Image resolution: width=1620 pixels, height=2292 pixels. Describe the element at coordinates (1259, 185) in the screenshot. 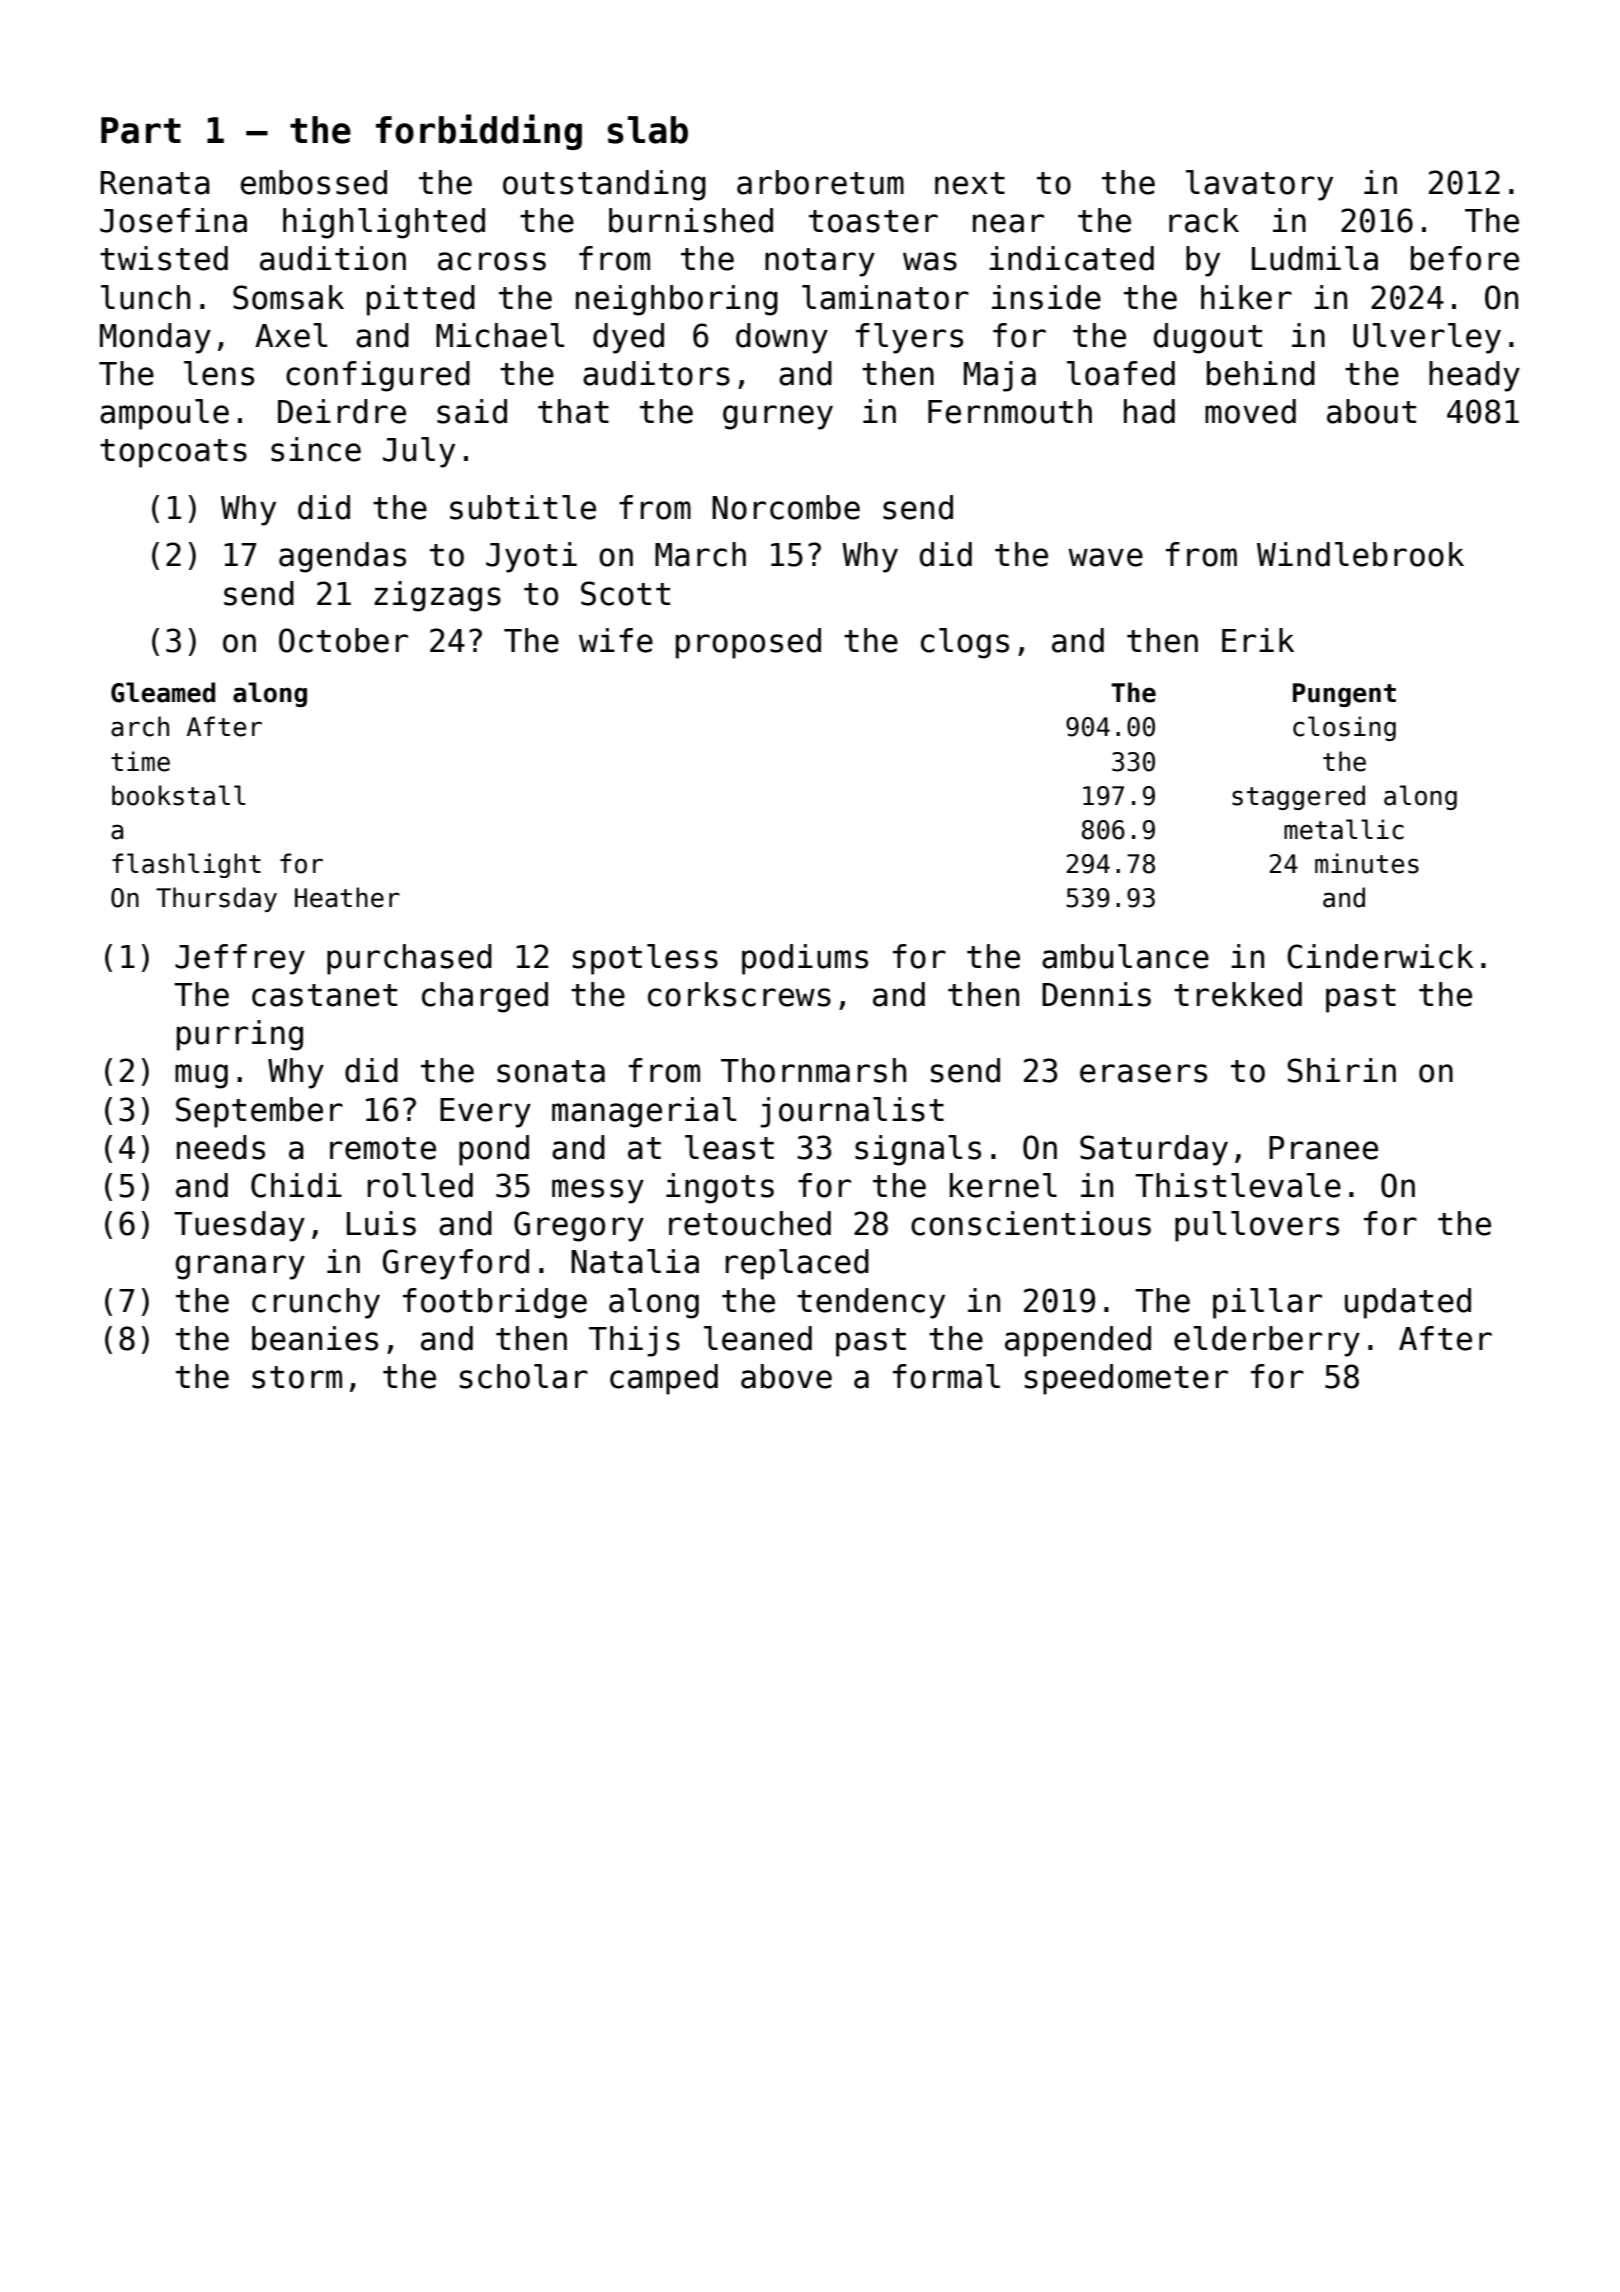

I see `lavatory` at that location.
